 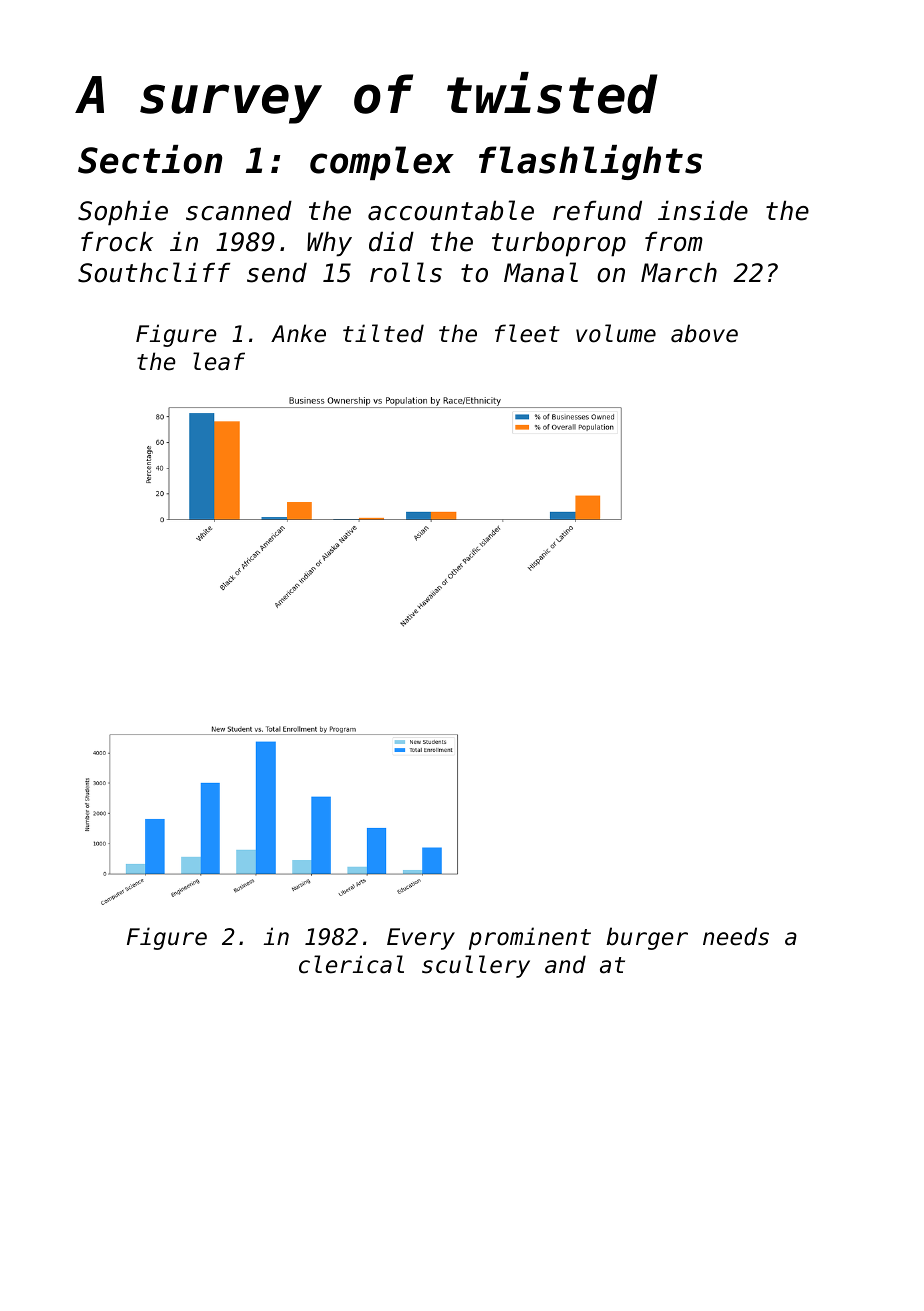 I want to click on Section, so click(x=150, y=159).
